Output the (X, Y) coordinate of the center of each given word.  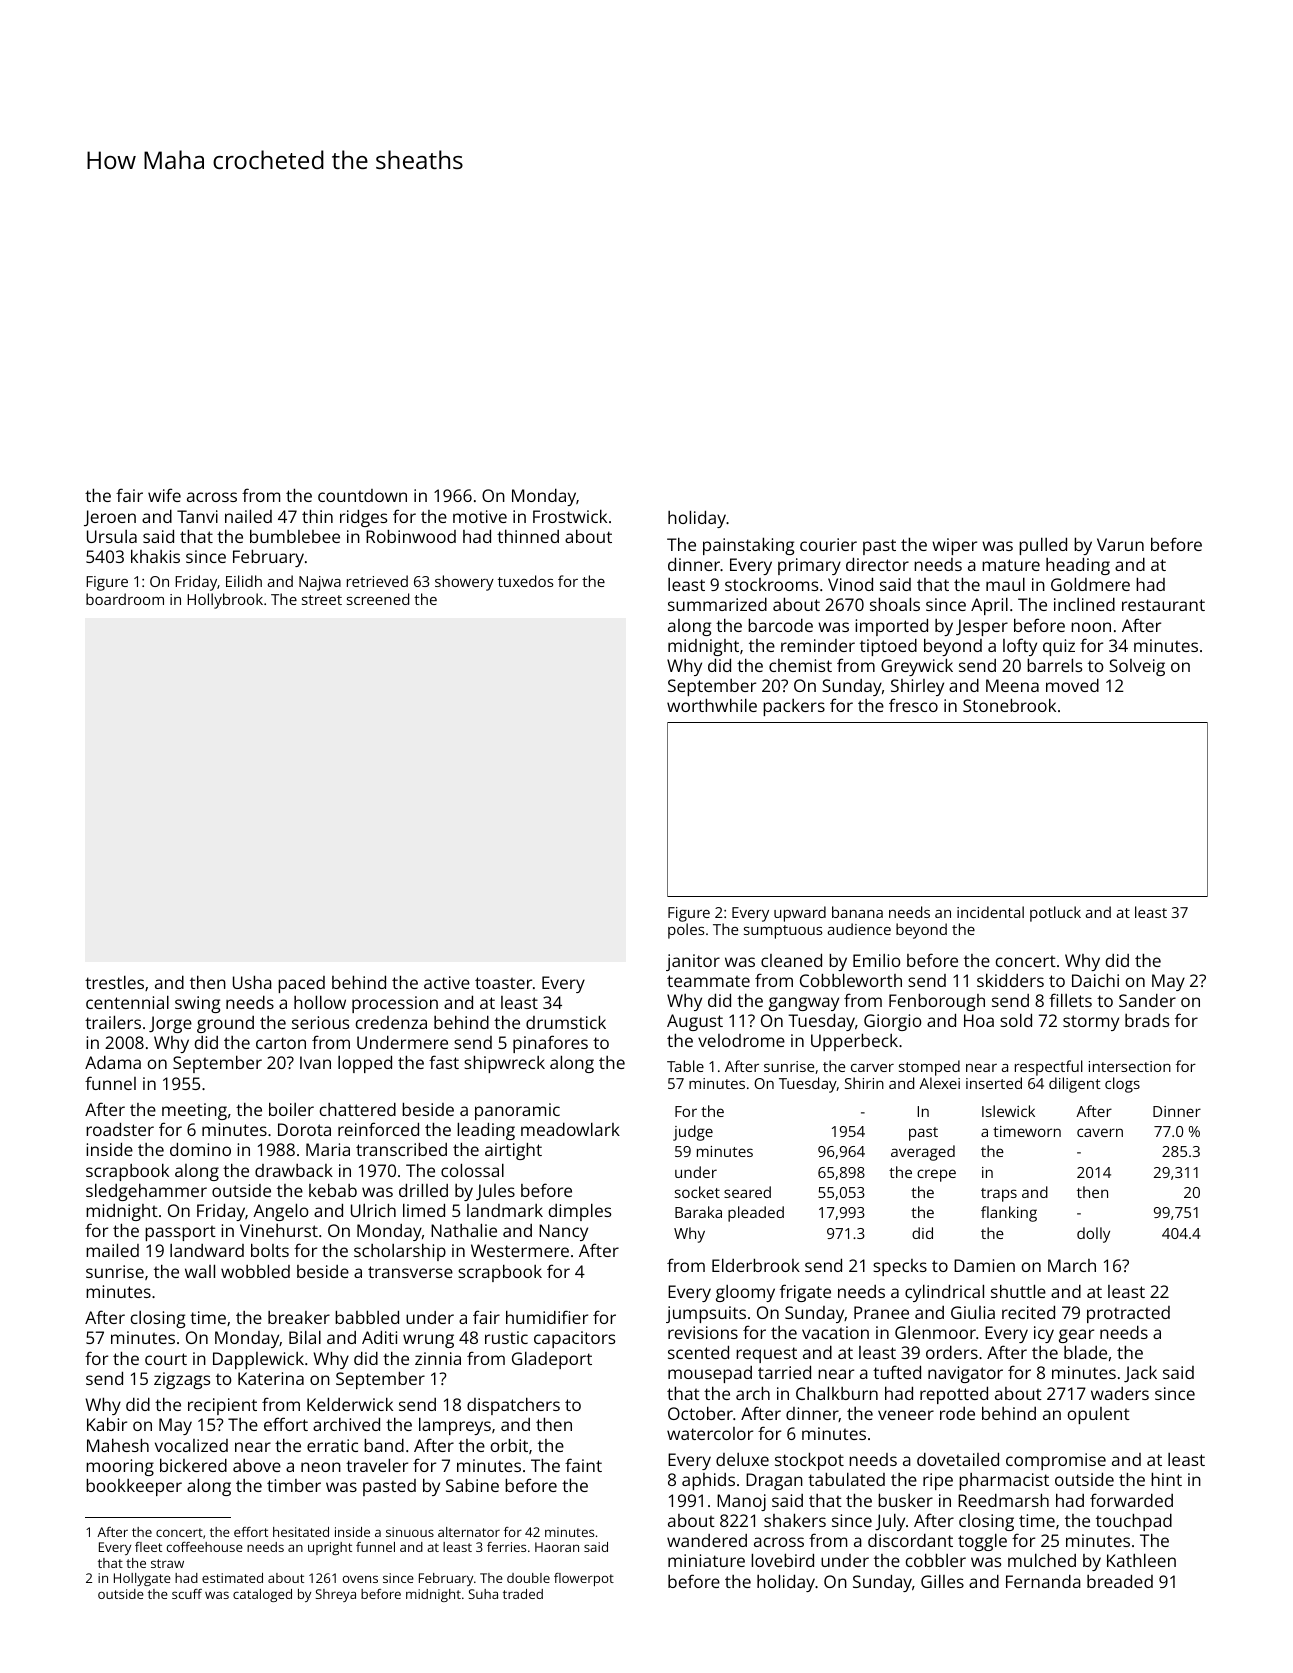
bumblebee (295, 536)
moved (1072, 685)
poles (686, 931)
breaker (299, 1317)
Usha (252, 982)
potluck (1055, 914)
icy (1044, 1334)
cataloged (262, 1595)
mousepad (710, 1374)
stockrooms (771, 584)
